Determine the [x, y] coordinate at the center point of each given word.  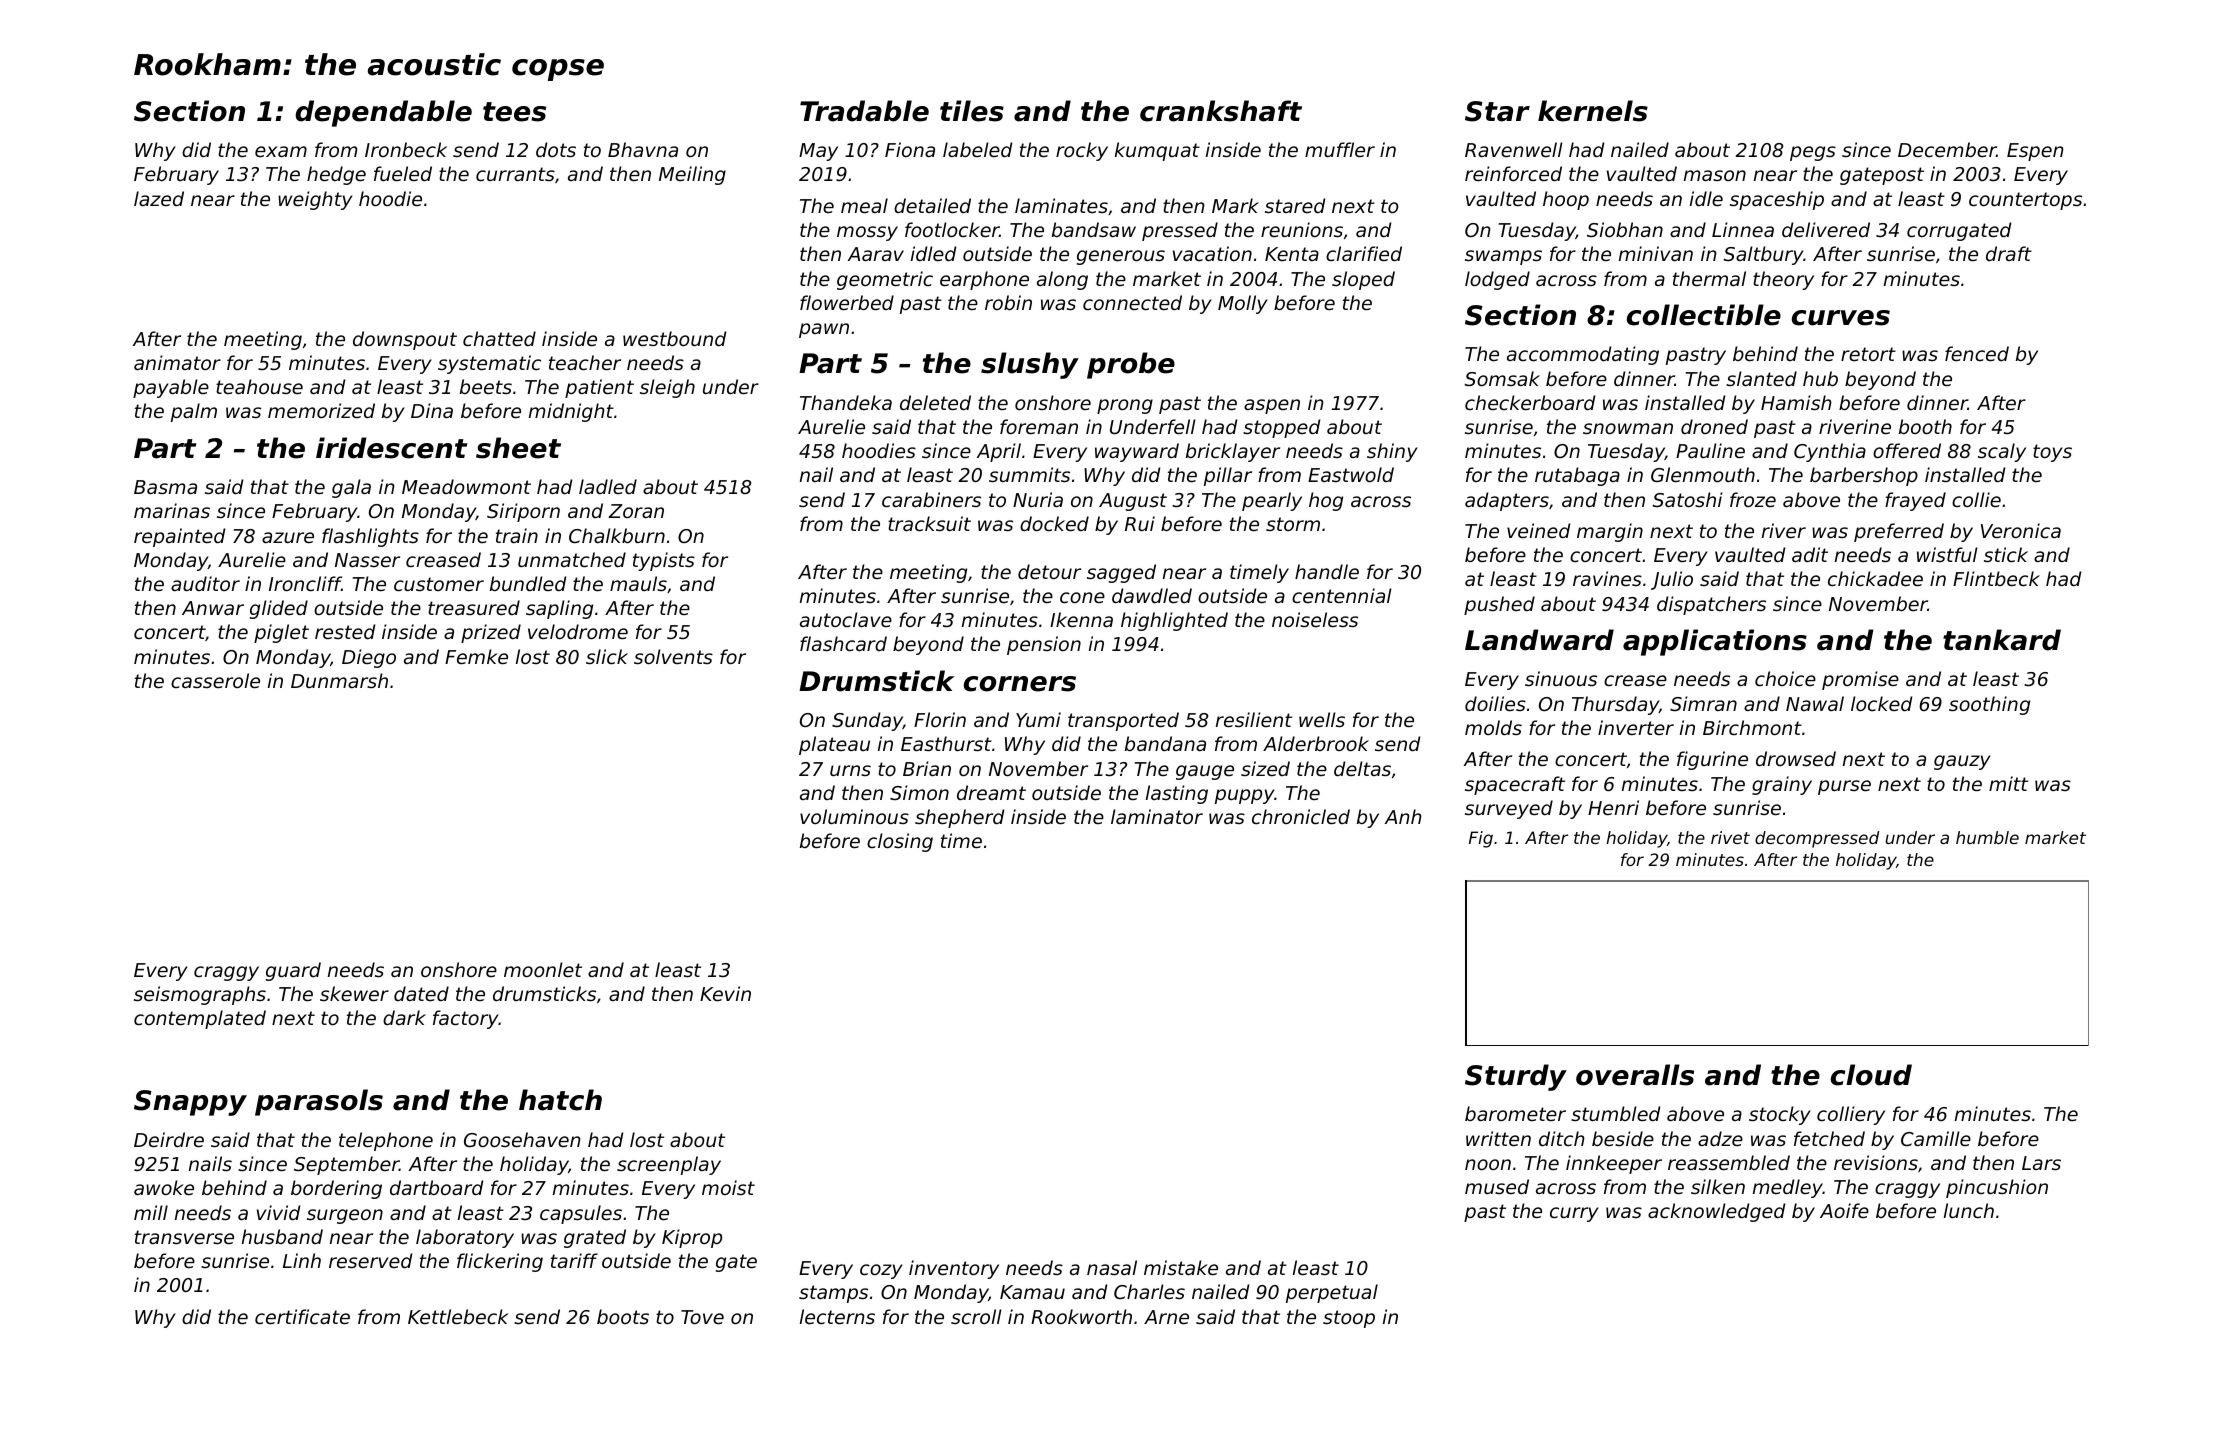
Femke [476, 656]
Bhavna [643, 149]
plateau [834, 745]
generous [1121, 257]
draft [2009, 253]
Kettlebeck [458, 1316]
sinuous [1561, 678]
